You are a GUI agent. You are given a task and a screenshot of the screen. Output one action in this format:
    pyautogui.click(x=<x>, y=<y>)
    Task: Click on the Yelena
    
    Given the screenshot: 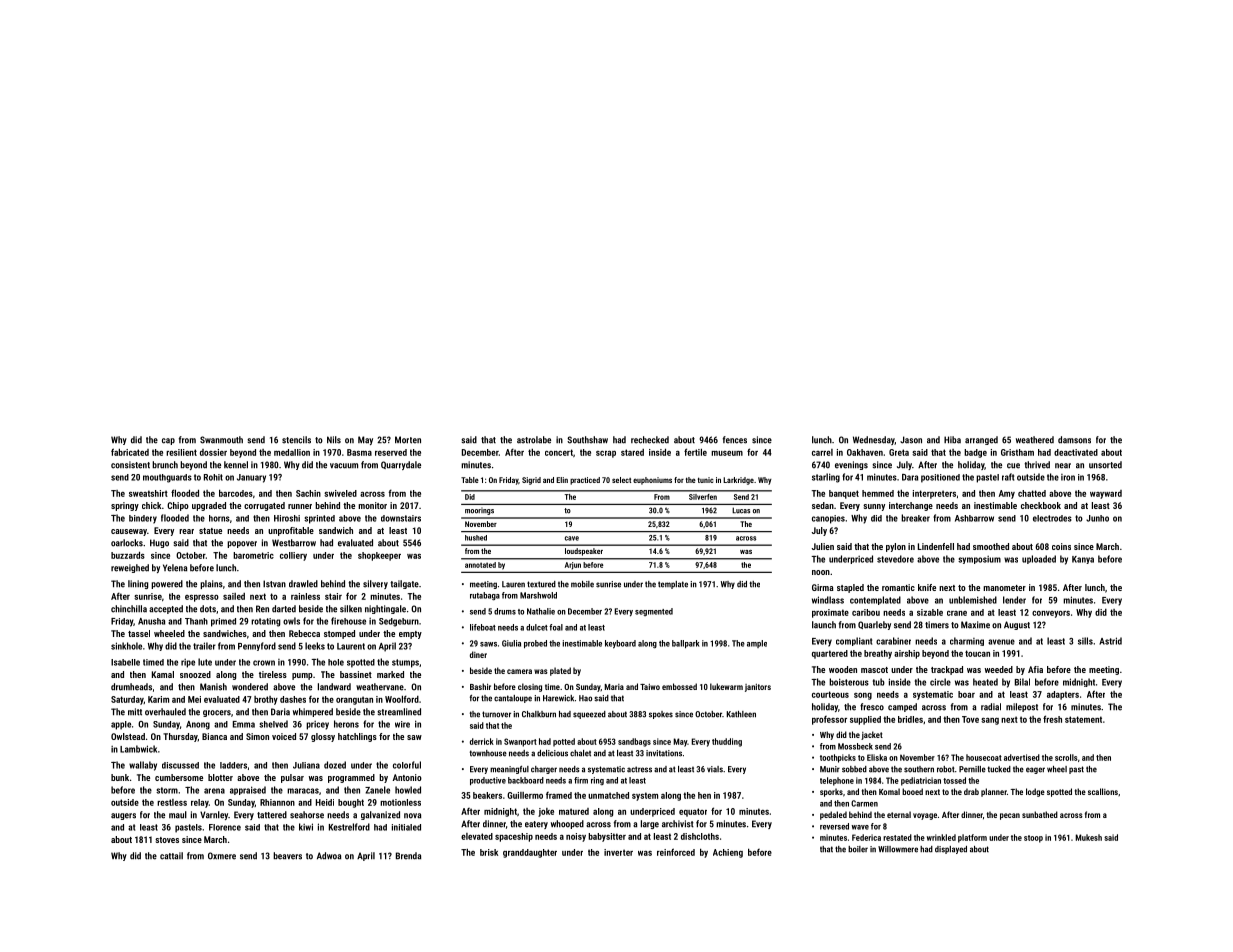 What is the action you would take?
    pyautogui.click(x=175, y=568)
